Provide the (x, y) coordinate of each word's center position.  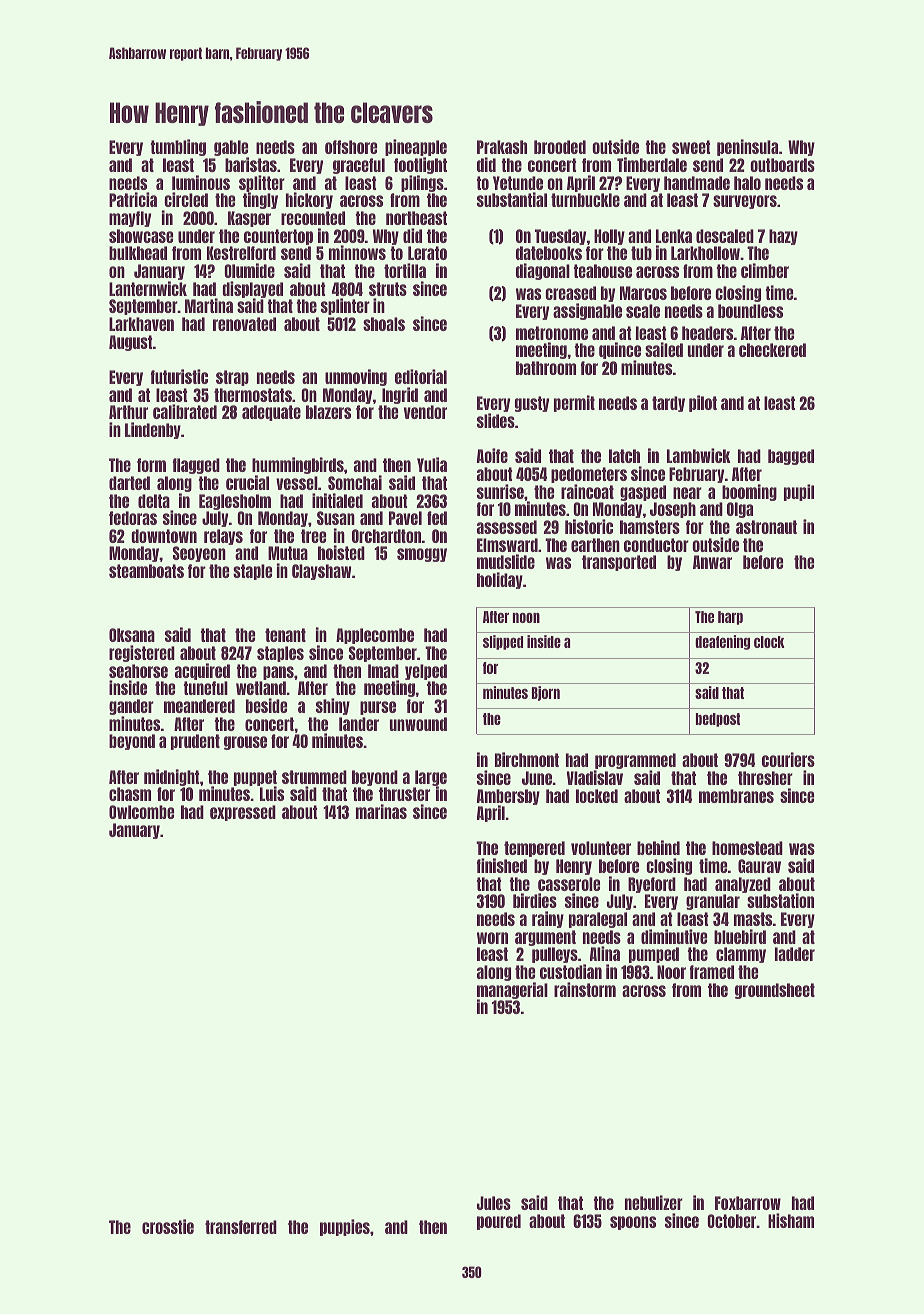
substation (780, 901)
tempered (534, 849)
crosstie (168, 1226)
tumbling (178, 147)
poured (499, 1222)
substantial (512, 199)
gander (131, 707)
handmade (697, 183)
